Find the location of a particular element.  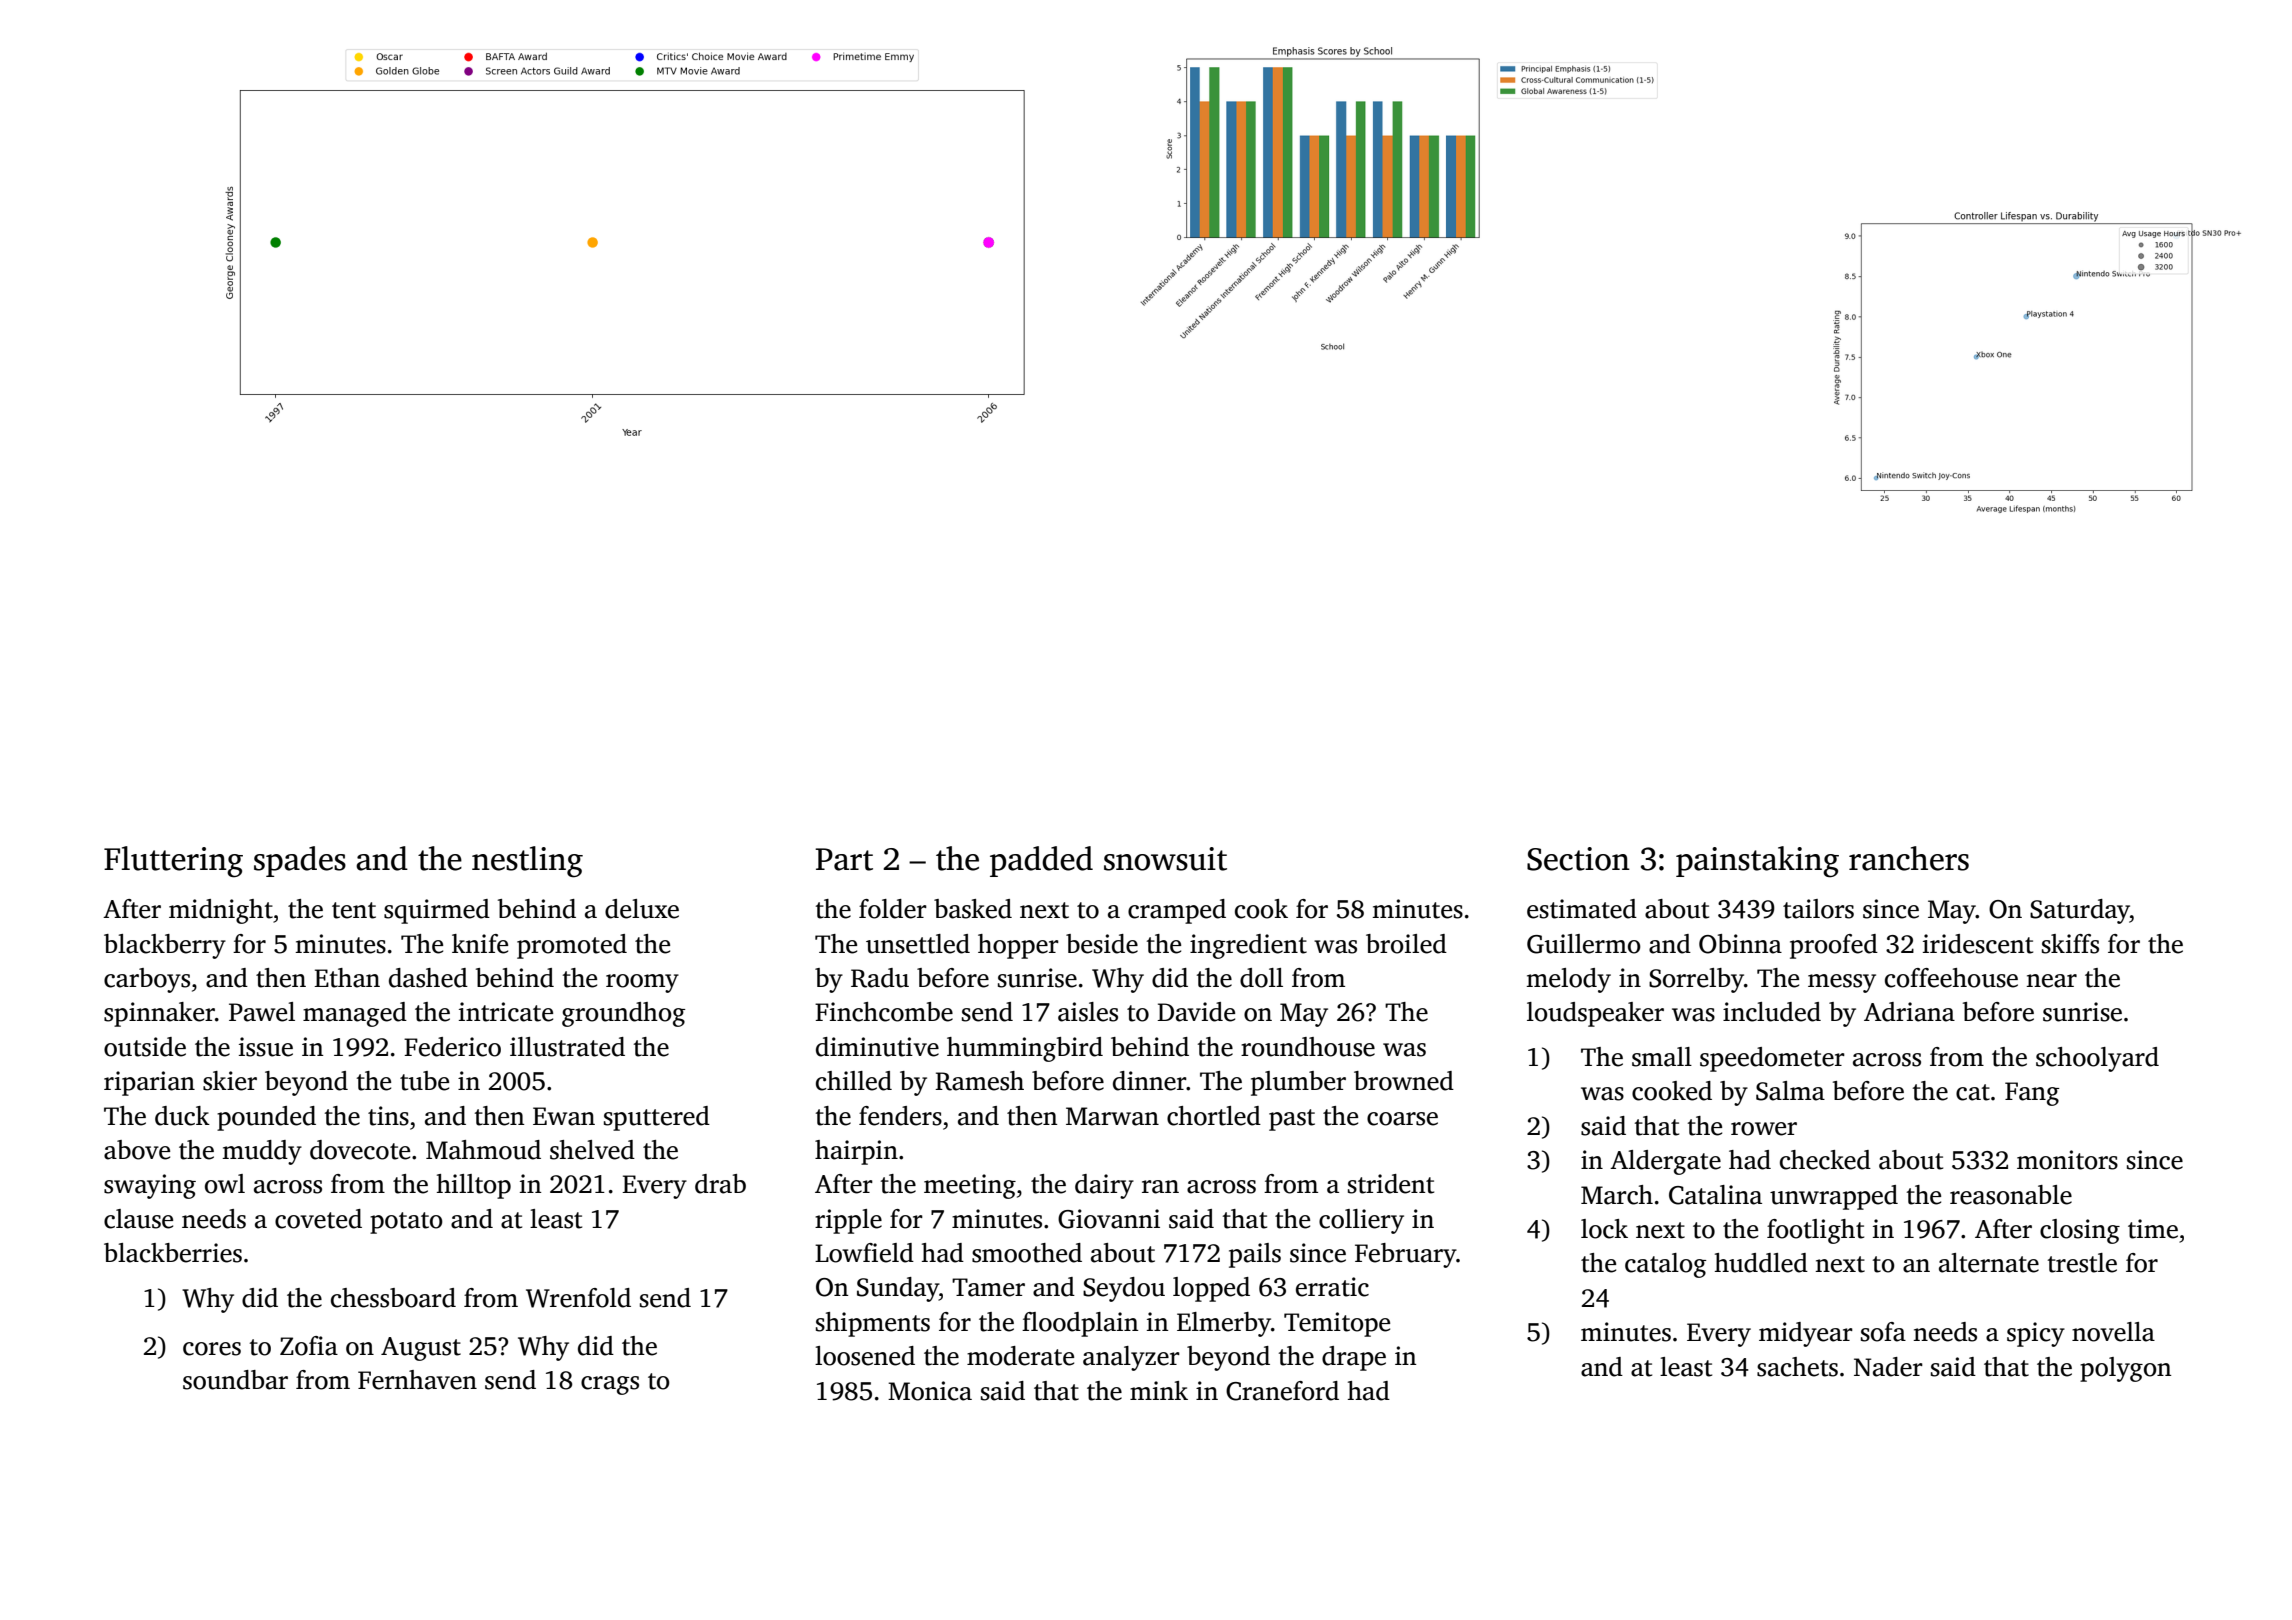

clause is located at coordinates (138, 1219).
